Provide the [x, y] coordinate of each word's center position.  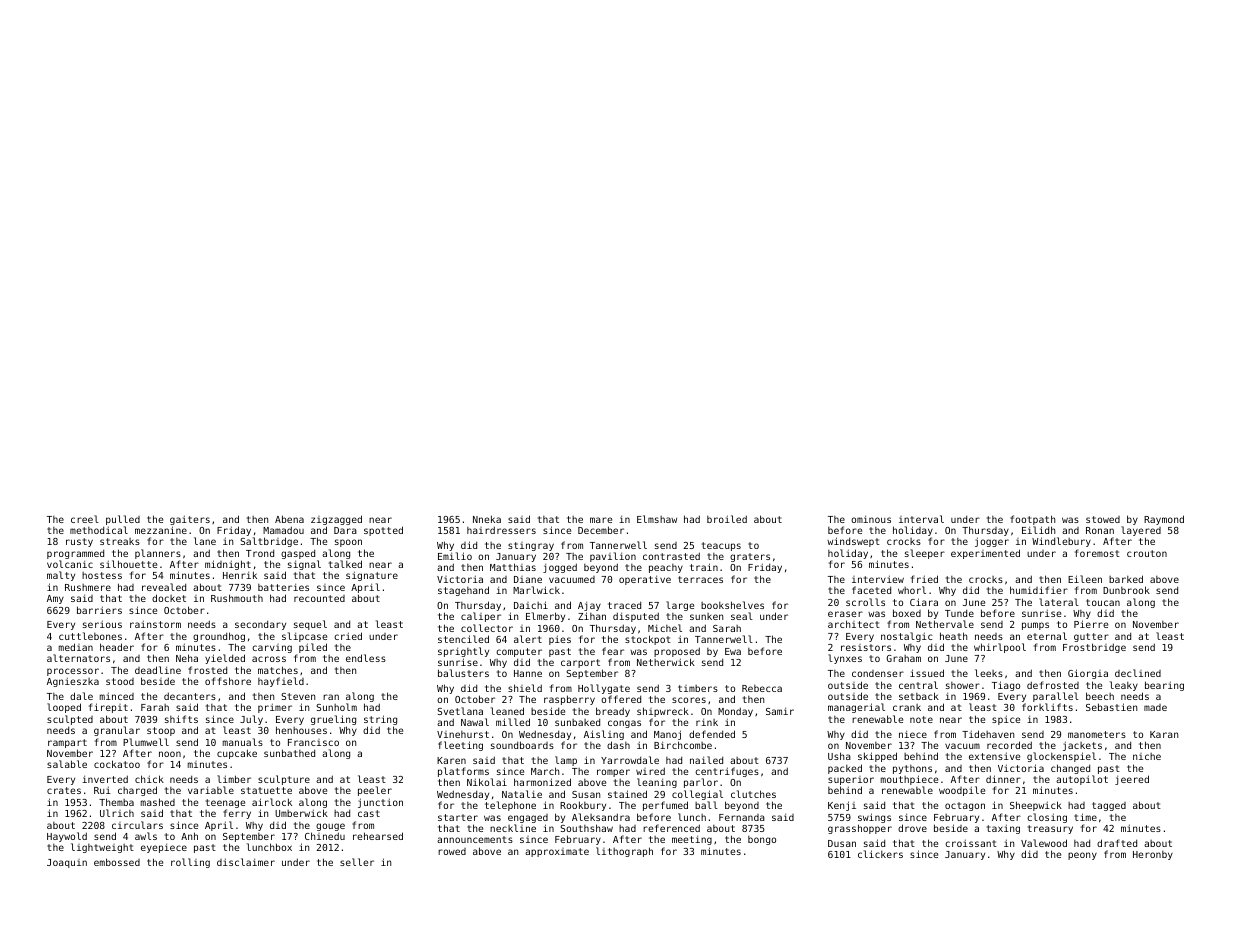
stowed [1103, 519]
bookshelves [732, 605]
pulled [123, 520]
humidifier [1039, 590]
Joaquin [67, 863]
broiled [727, 519]
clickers [880, 854]
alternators [78, 658]
